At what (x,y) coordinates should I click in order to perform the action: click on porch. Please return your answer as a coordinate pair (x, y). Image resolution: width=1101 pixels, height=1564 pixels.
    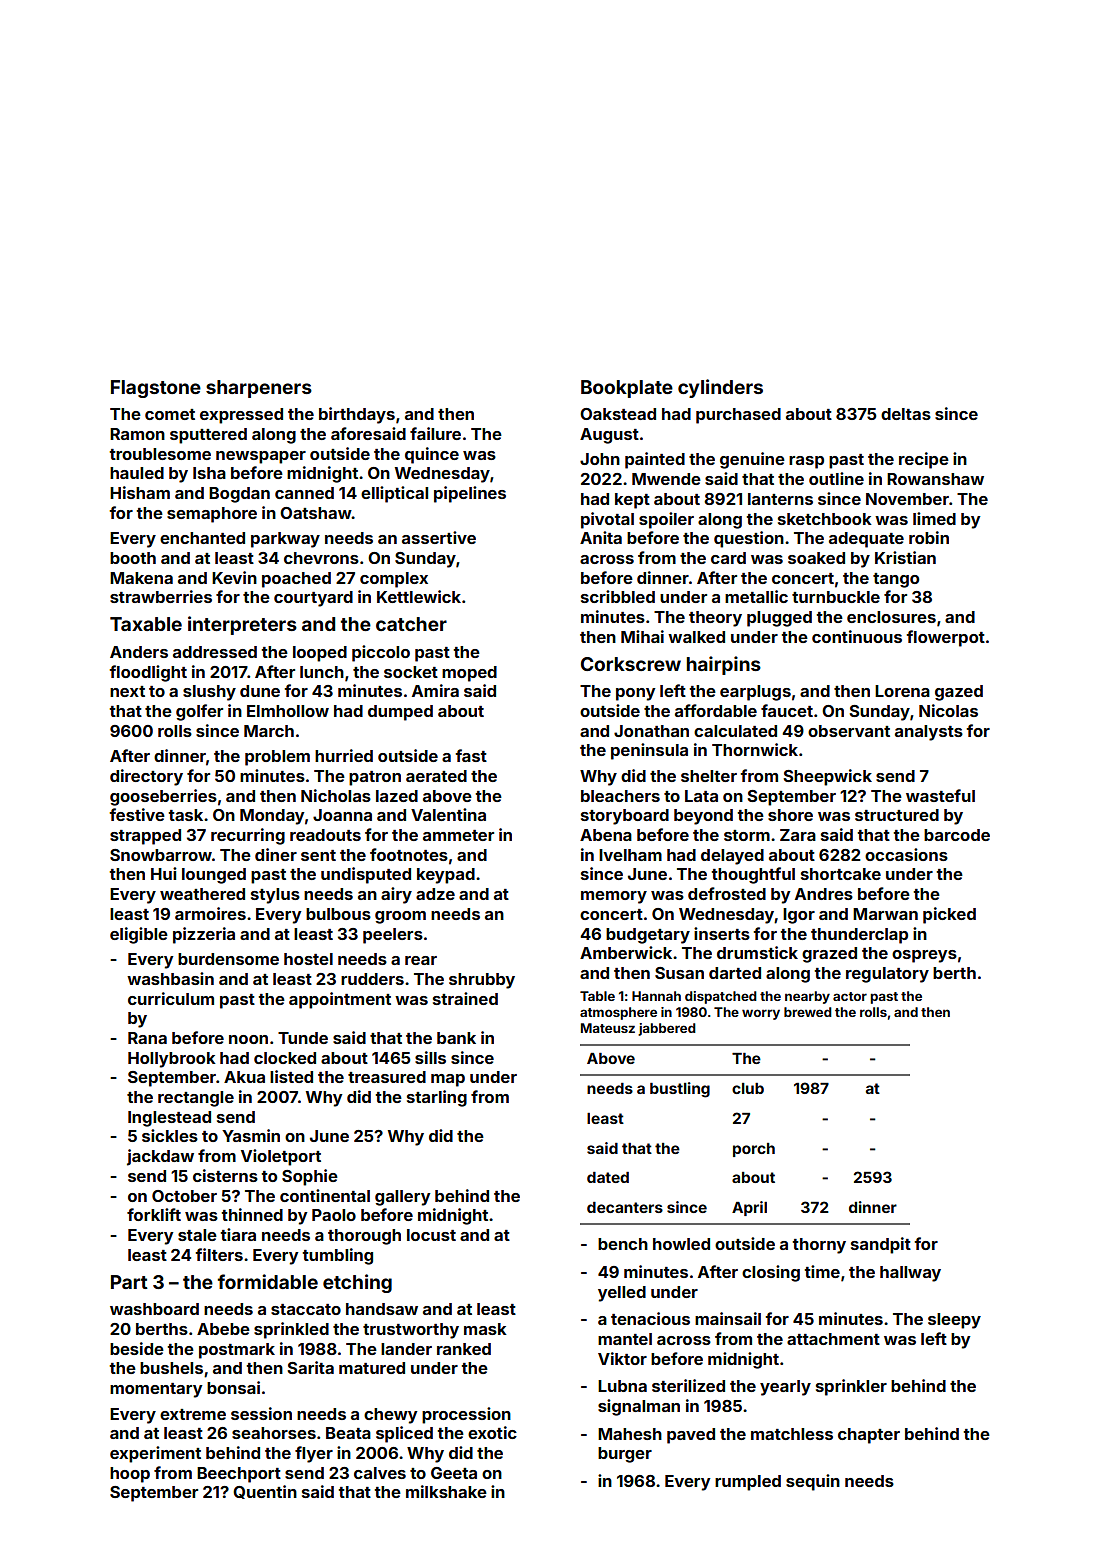
    Looking at the image, I should click on (754, 1150).
